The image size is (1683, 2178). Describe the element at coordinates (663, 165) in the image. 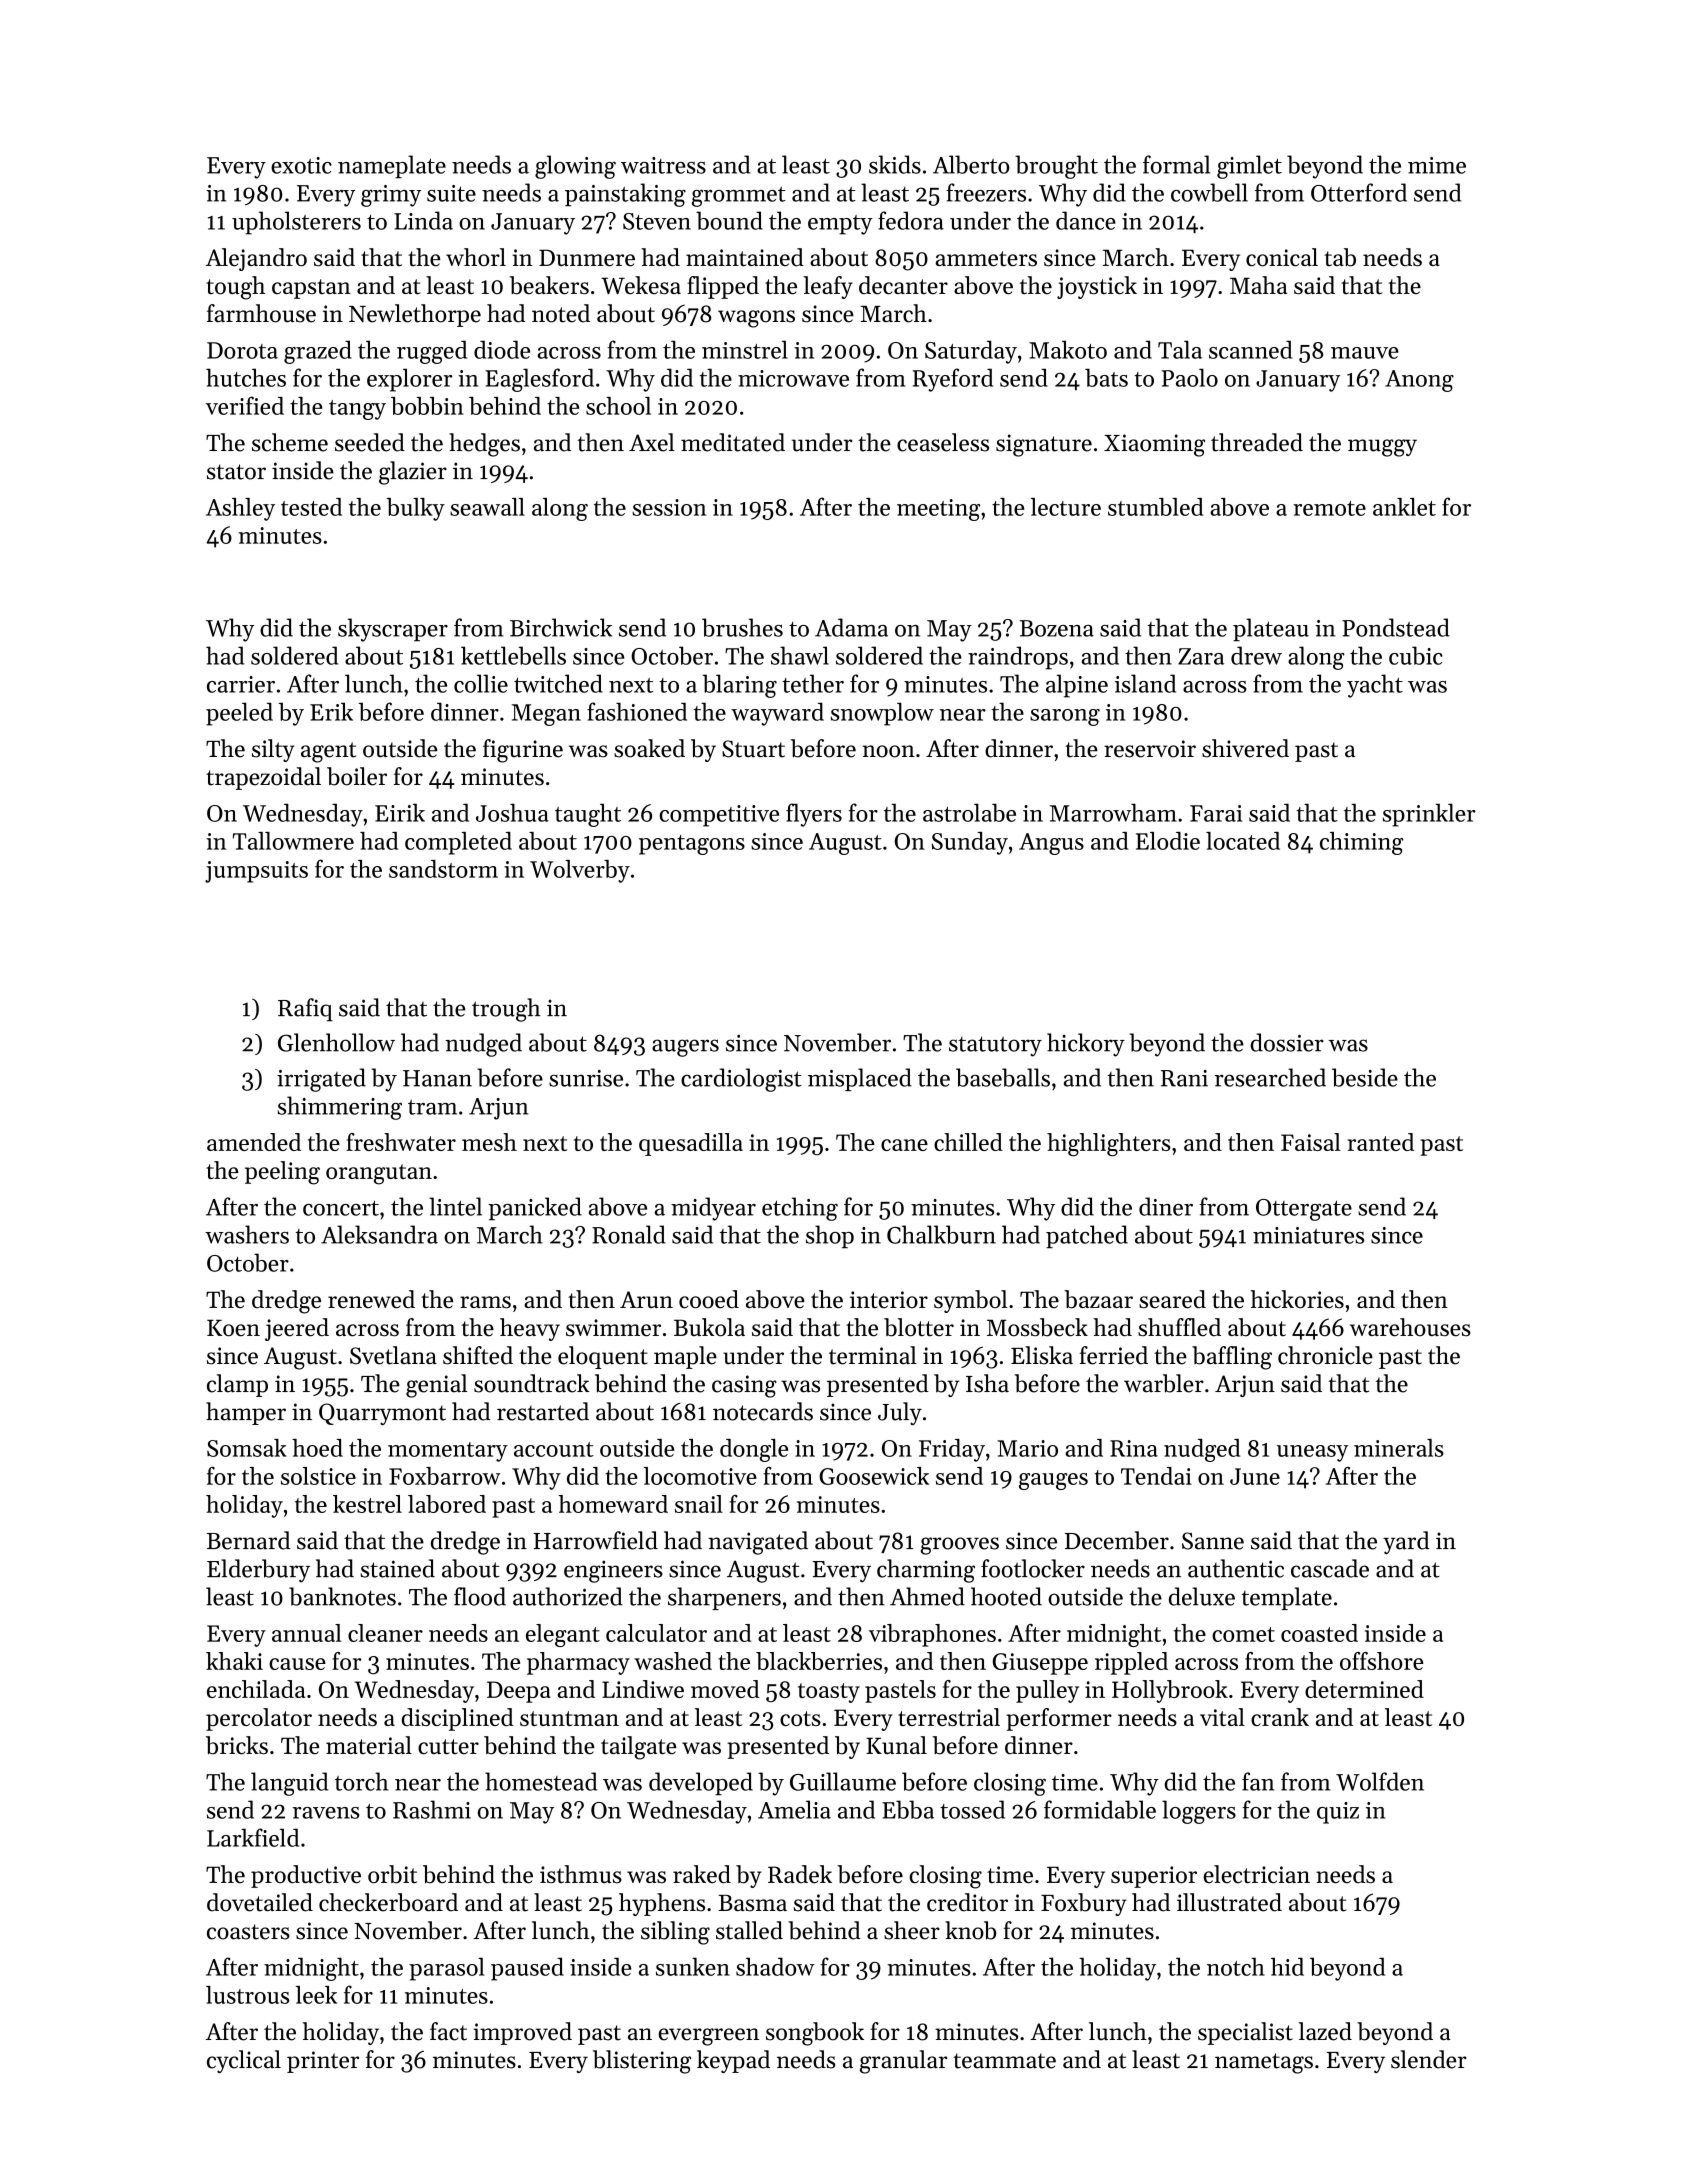

I see `waitress` at that location.
